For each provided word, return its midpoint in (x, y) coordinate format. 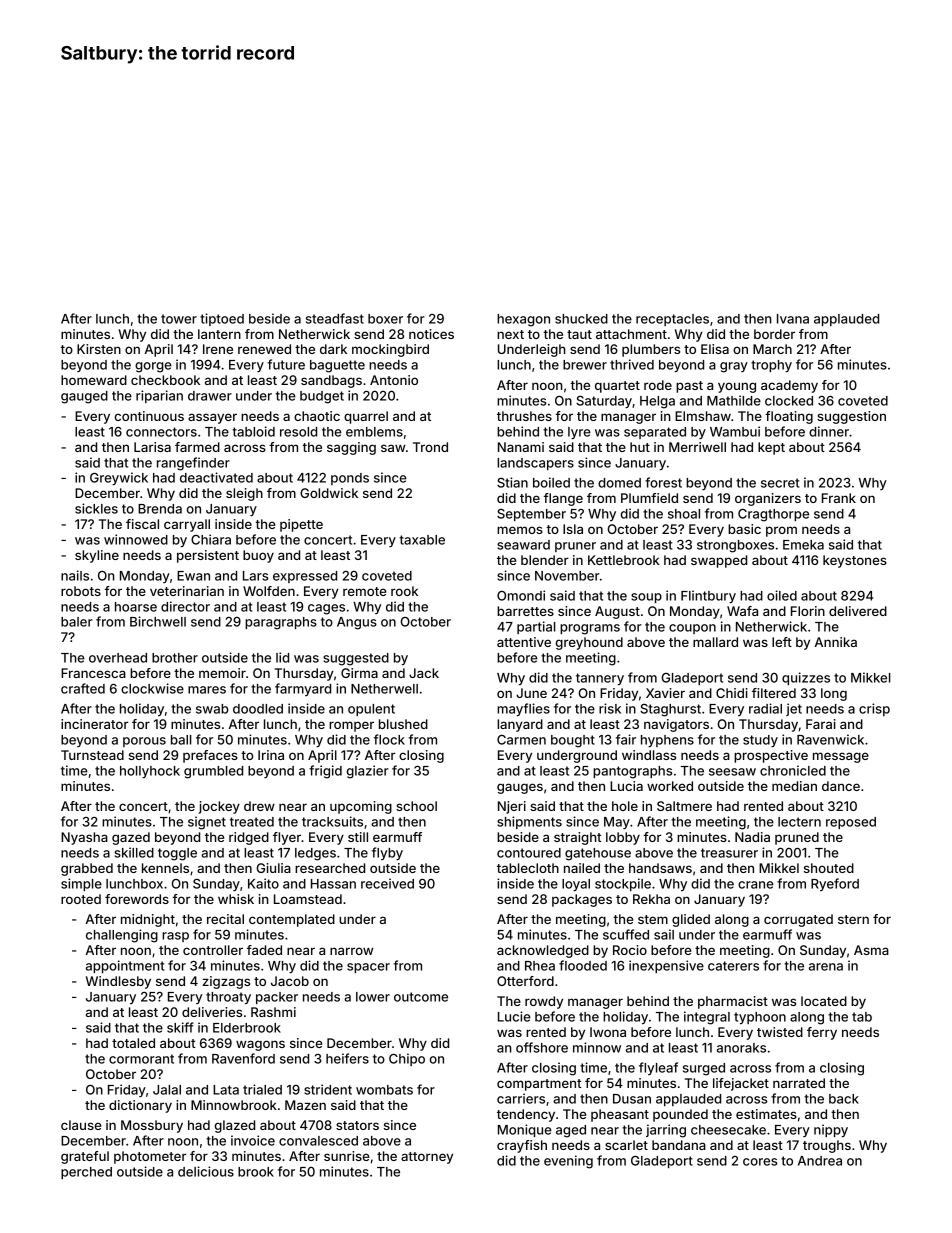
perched (86, 1173)
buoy (258, 556)
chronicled (793, 770)
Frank (839, 498)
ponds (350, 479)
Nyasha (84, 838)
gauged (84, 397)
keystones (855, 561)
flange (563, 499)
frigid (325, 772)
